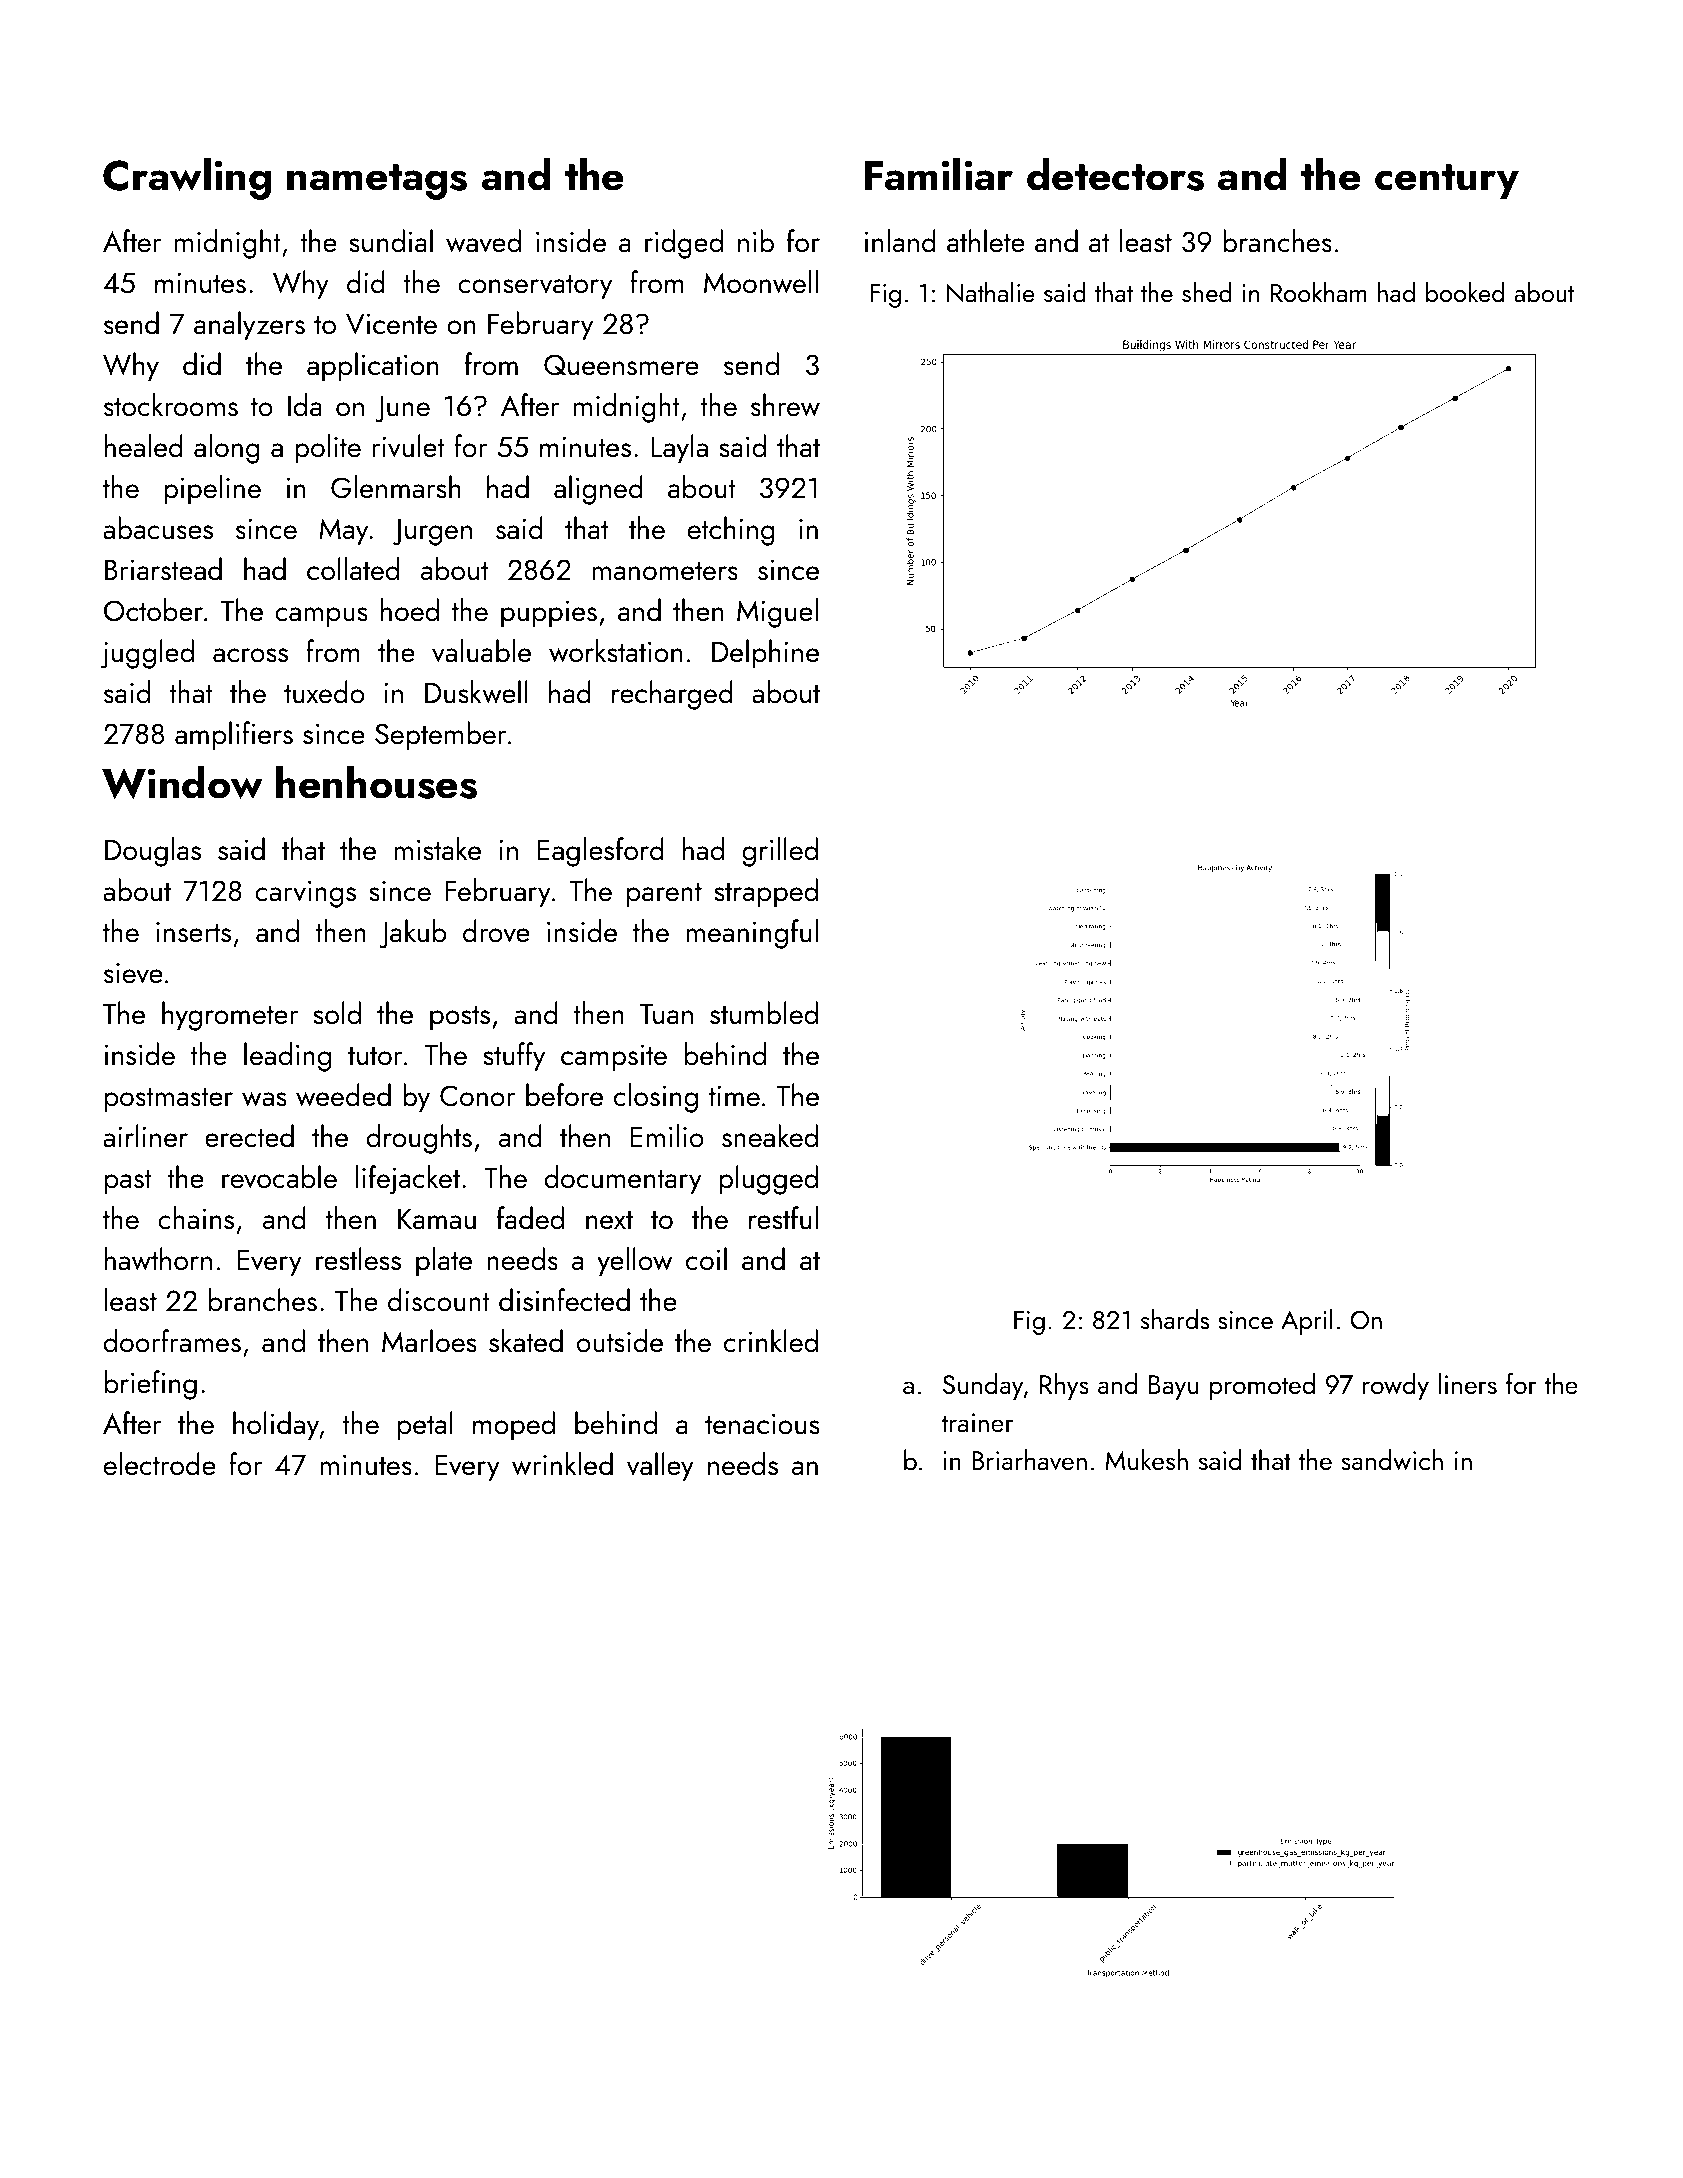  What do you see at coordinates (1447, 181) in the page?
I see `century` at bounding box center [1447, 181].
